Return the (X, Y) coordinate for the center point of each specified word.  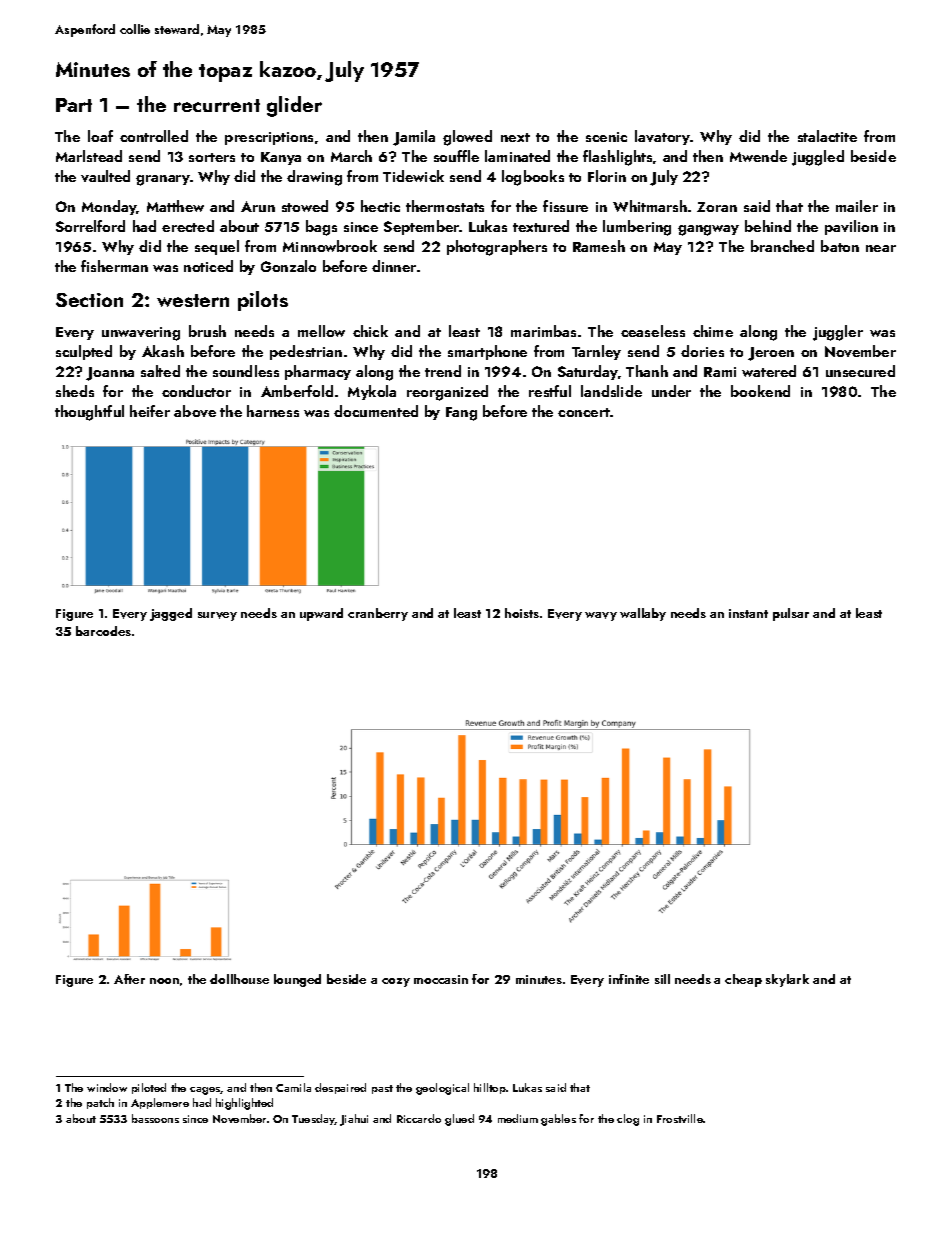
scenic (606, 137)
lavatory (662, 137)
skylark (787, 980)
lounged (297, 980)
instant (748, 613)
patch (100, 1103)
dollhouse (239, 979)
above (195, 411)
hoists (522, 613)
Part (74, 105)
